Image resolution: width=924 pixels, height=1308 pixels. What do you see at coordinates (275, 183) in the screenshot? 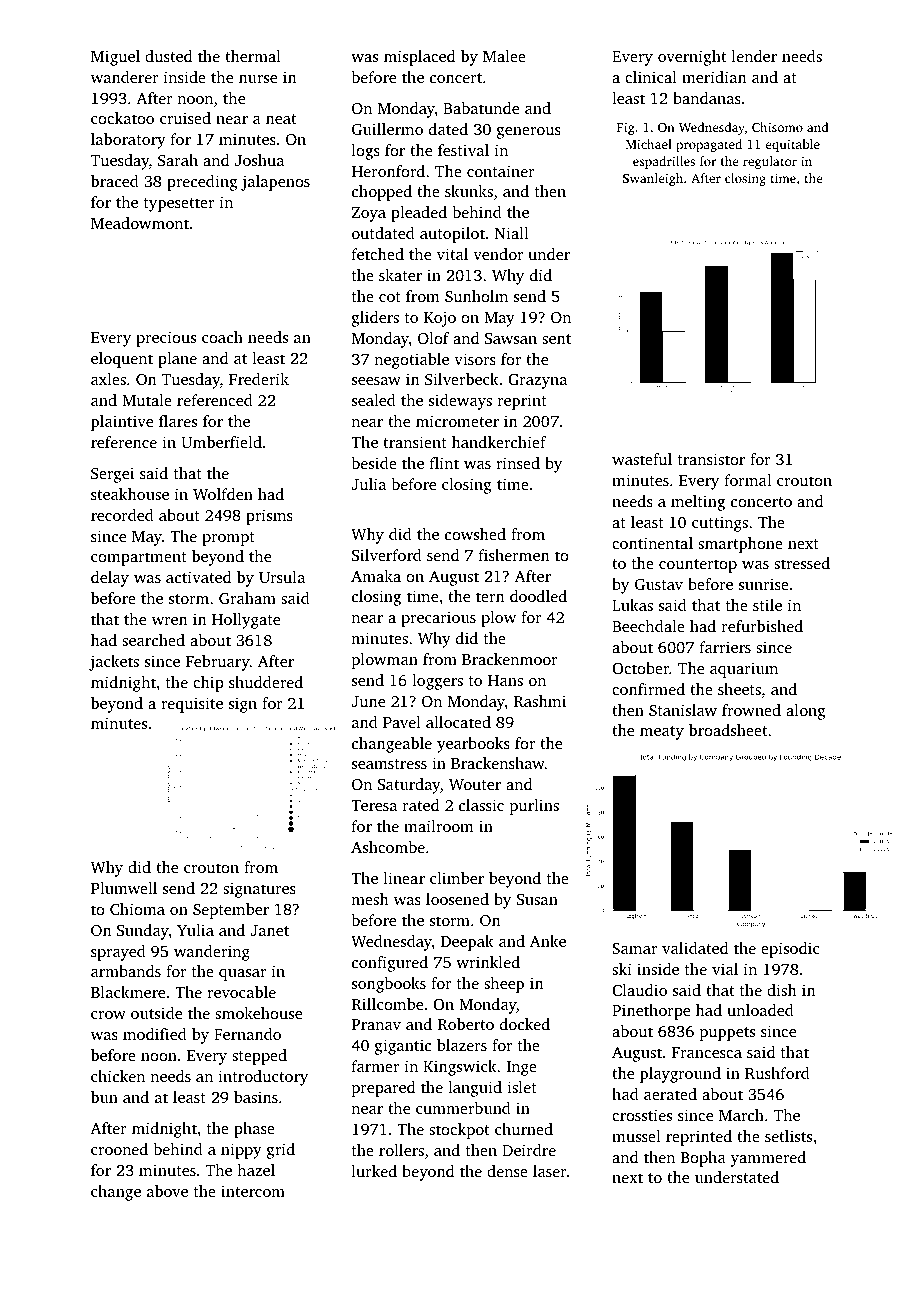
I see `jalapenos` at bounding box center [275, 183].
